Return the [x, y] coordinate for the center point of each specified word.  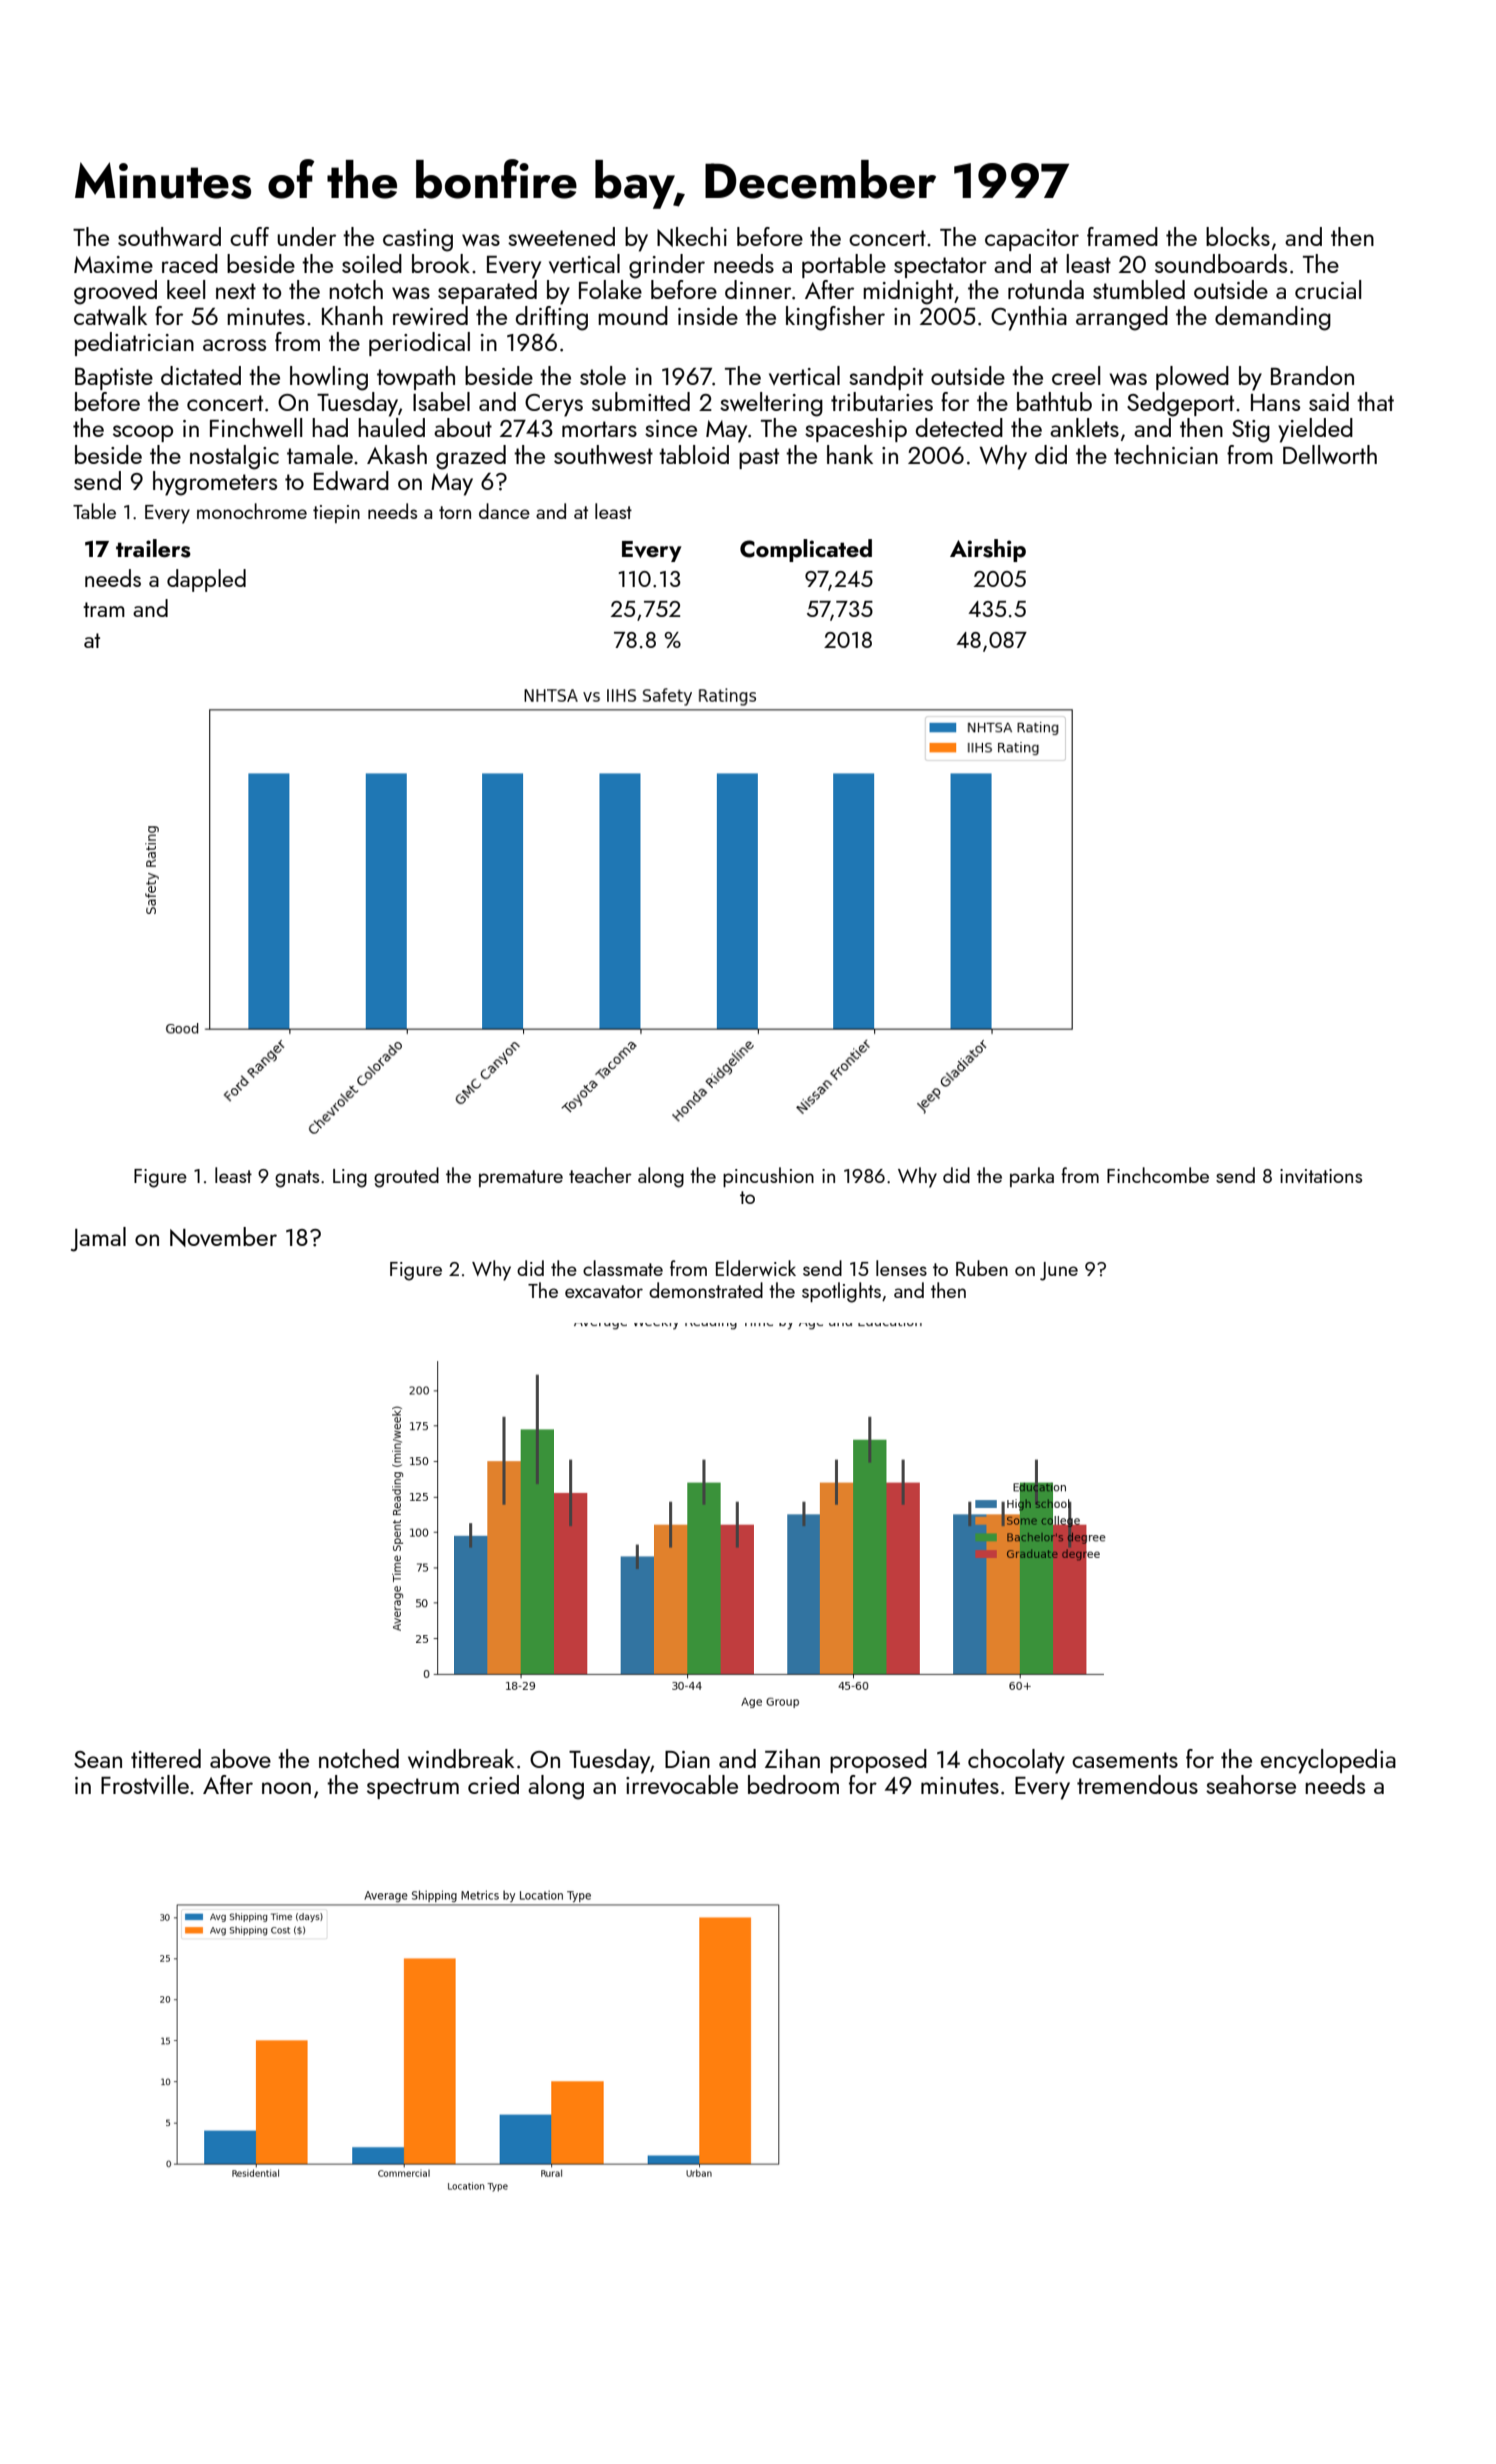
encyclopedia [1328, 1761]
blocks [1238, 236]
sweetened [561, 236]
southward [169, 236]
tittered [166, 1758]
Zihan [792, 1758]
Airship [988, 550]
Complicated [806, 550]
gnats [297, 1179]
